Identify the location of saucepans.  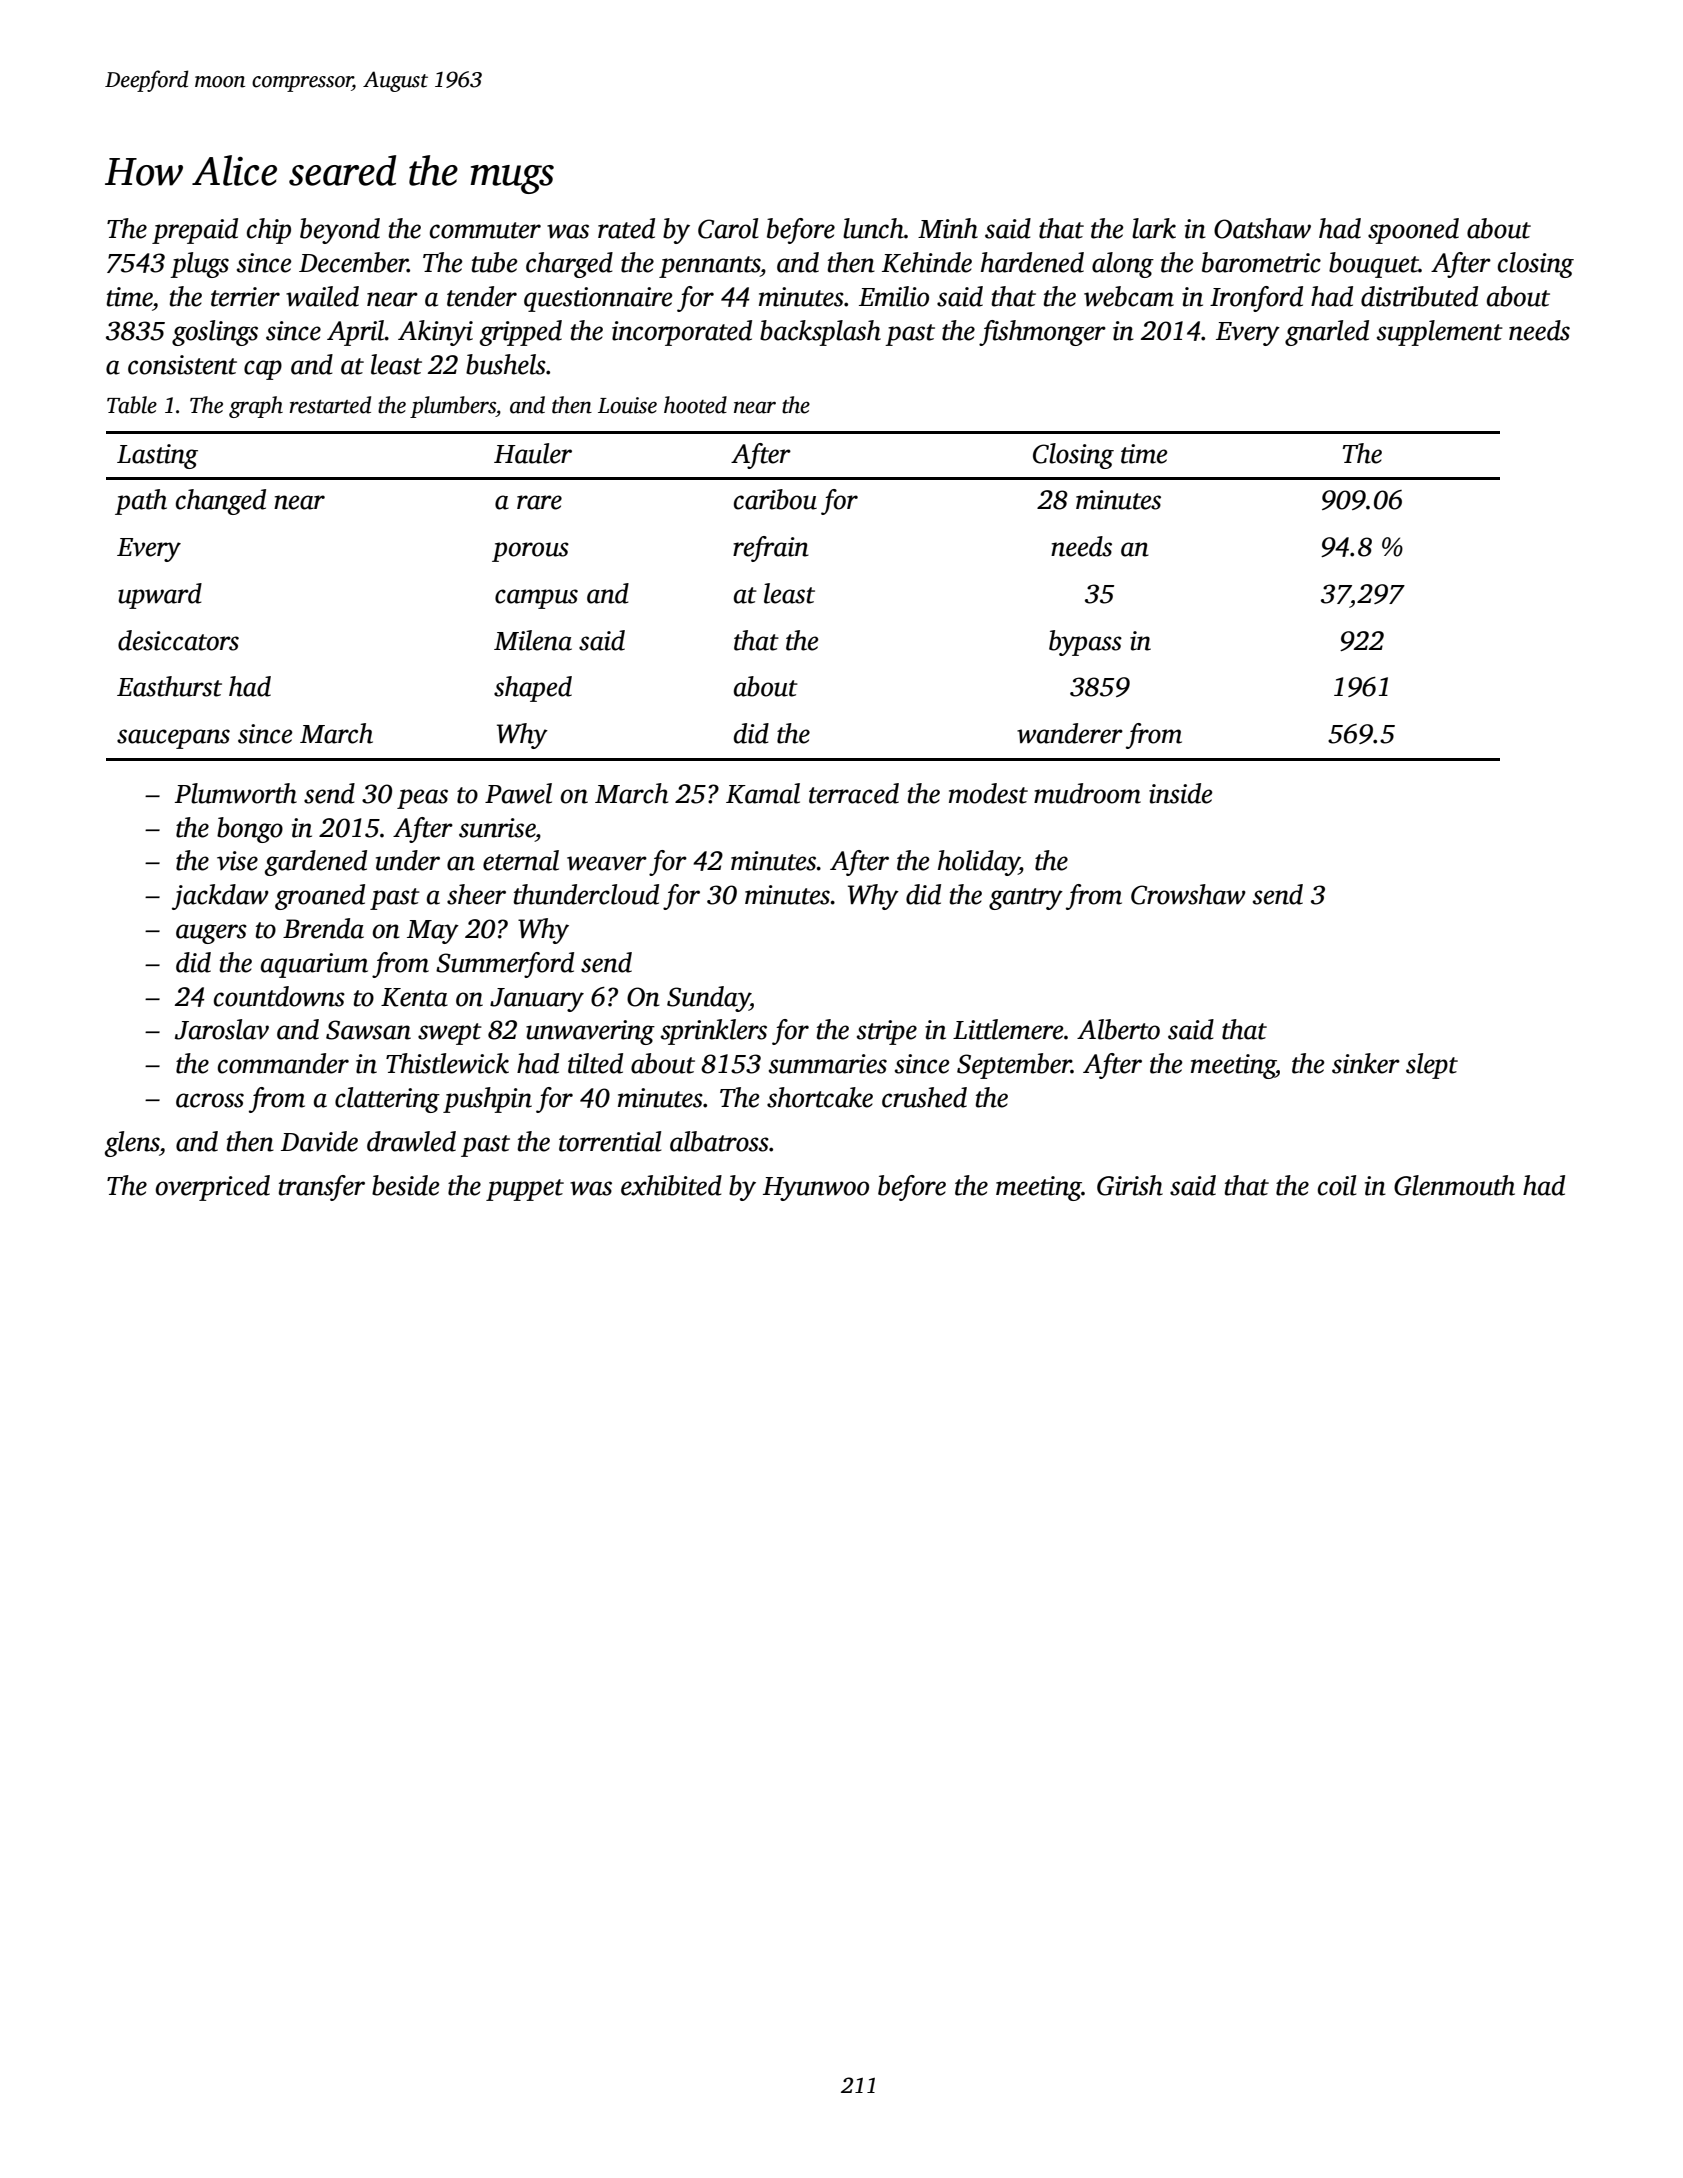
(173, 739).
